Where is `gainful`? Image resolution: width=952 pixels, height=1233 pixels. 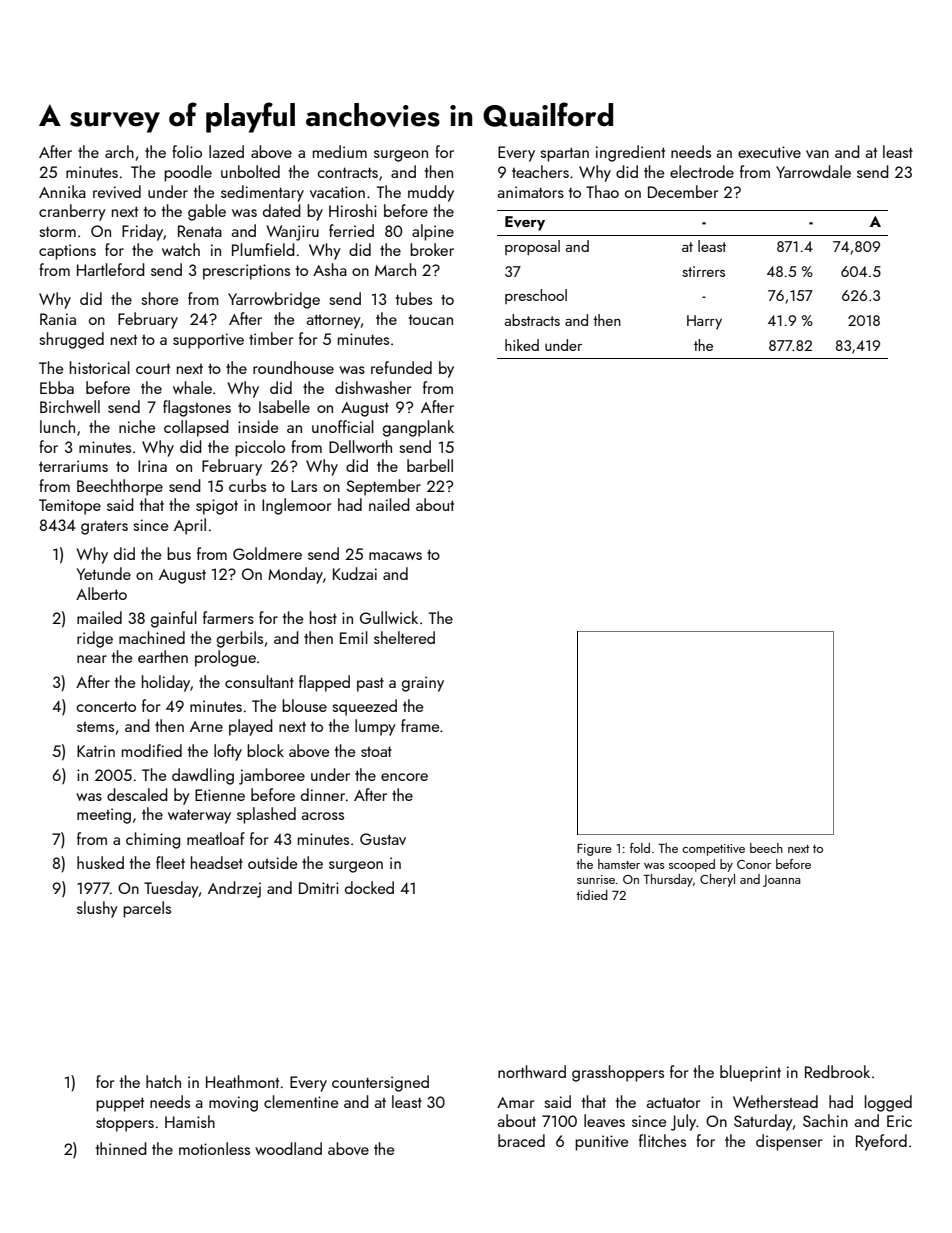
gainful is located at coordinates (174, 619).
